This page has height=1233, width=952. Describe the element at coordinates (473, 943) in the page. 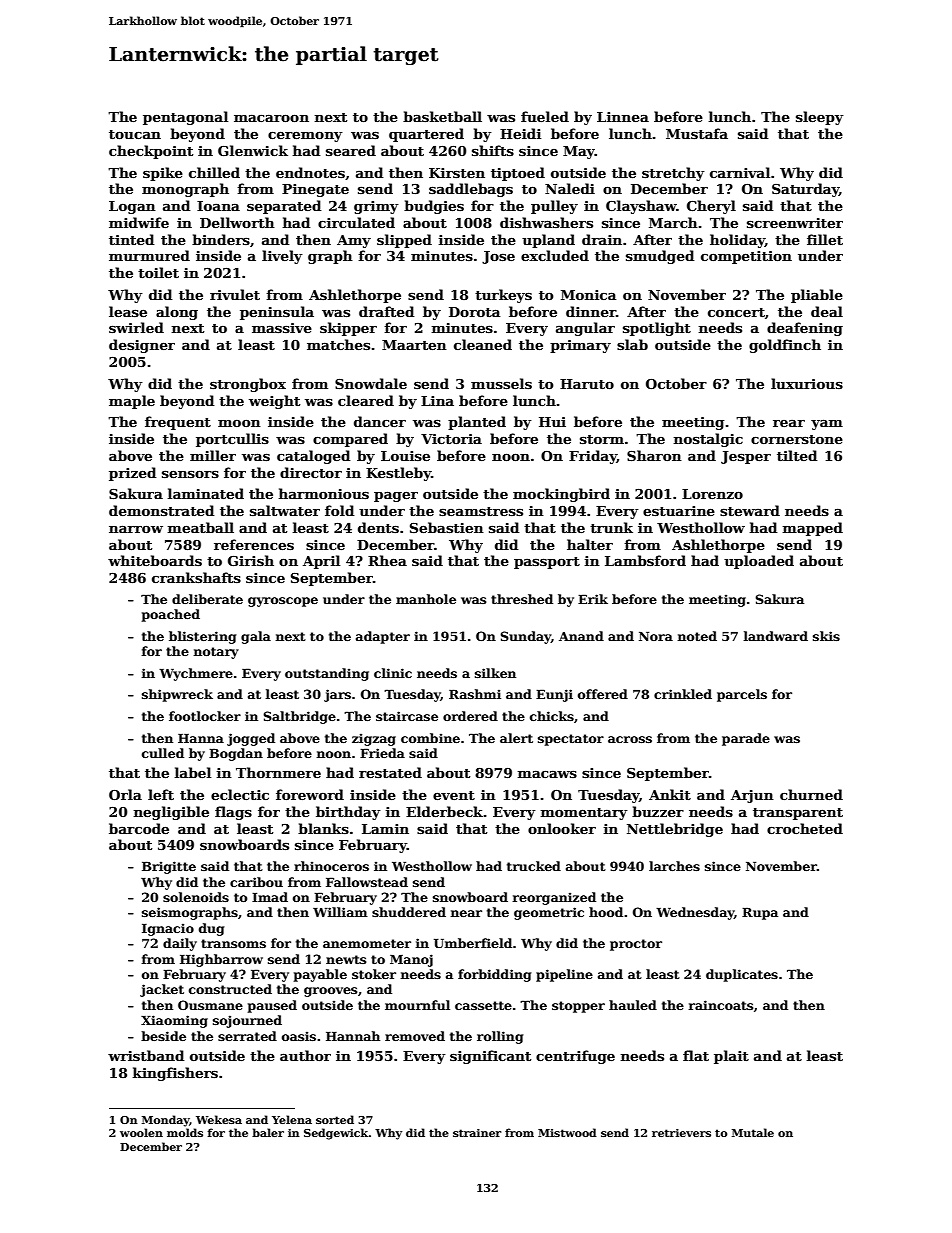

I see `Umberfield` at that location.
